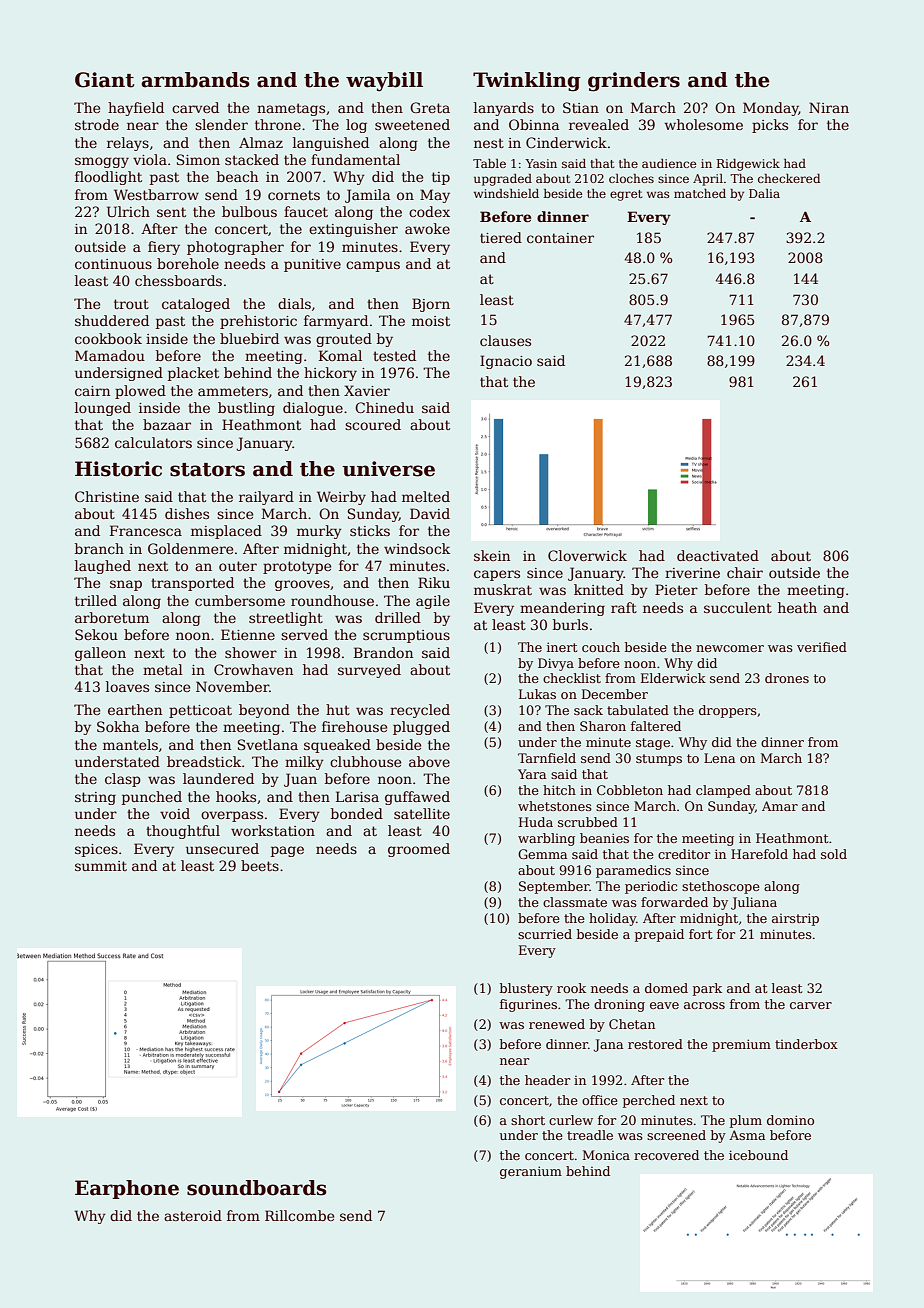 The image size is (924, 1308). Describe the element at coordinates (426, 496) in the image. I see `melted` at that location.
